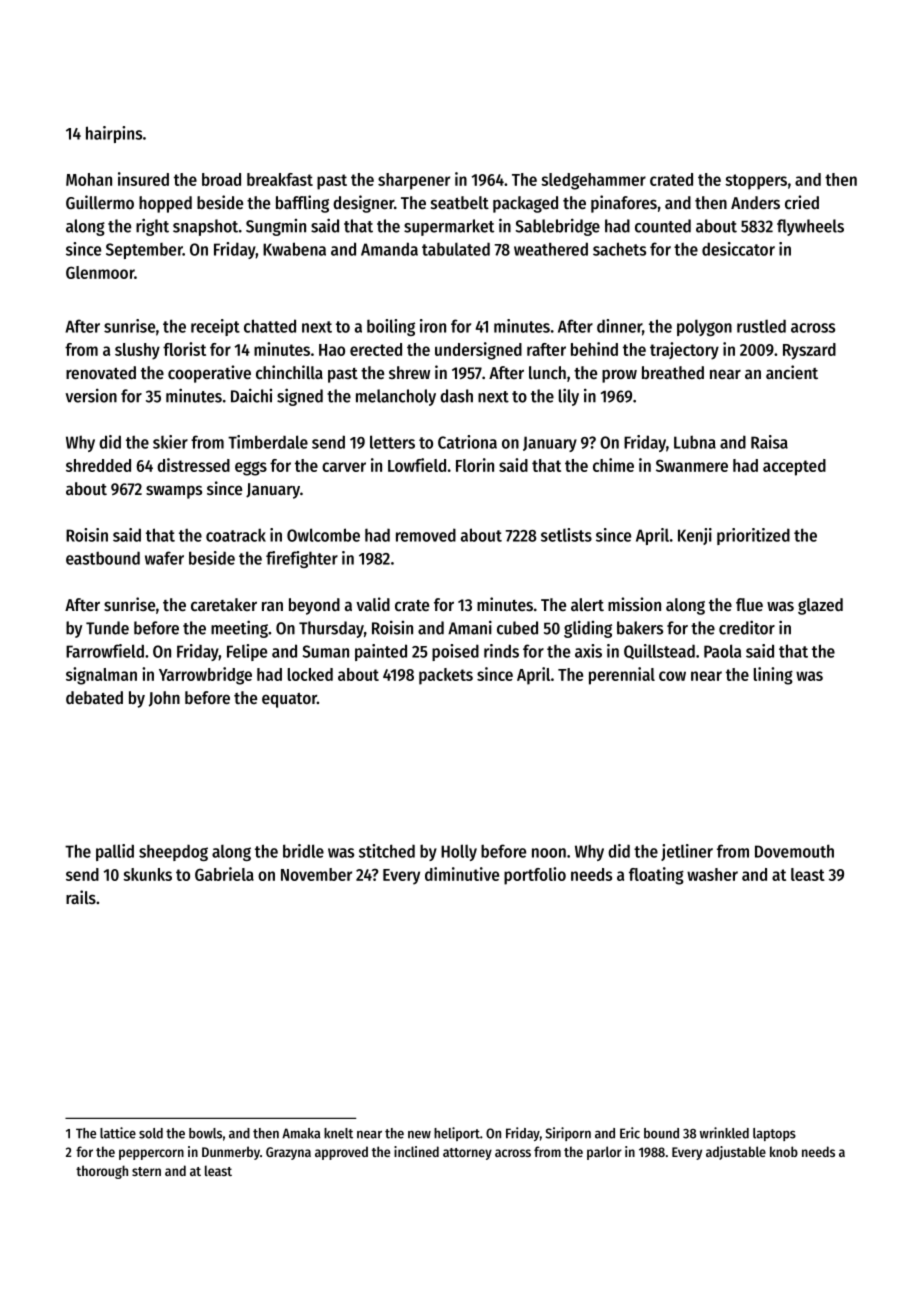 The width and height of the screenshot is (924, 1311). Describe the element at coordinates (722, 651) in the screenshot. I see `Paola` at that location.
